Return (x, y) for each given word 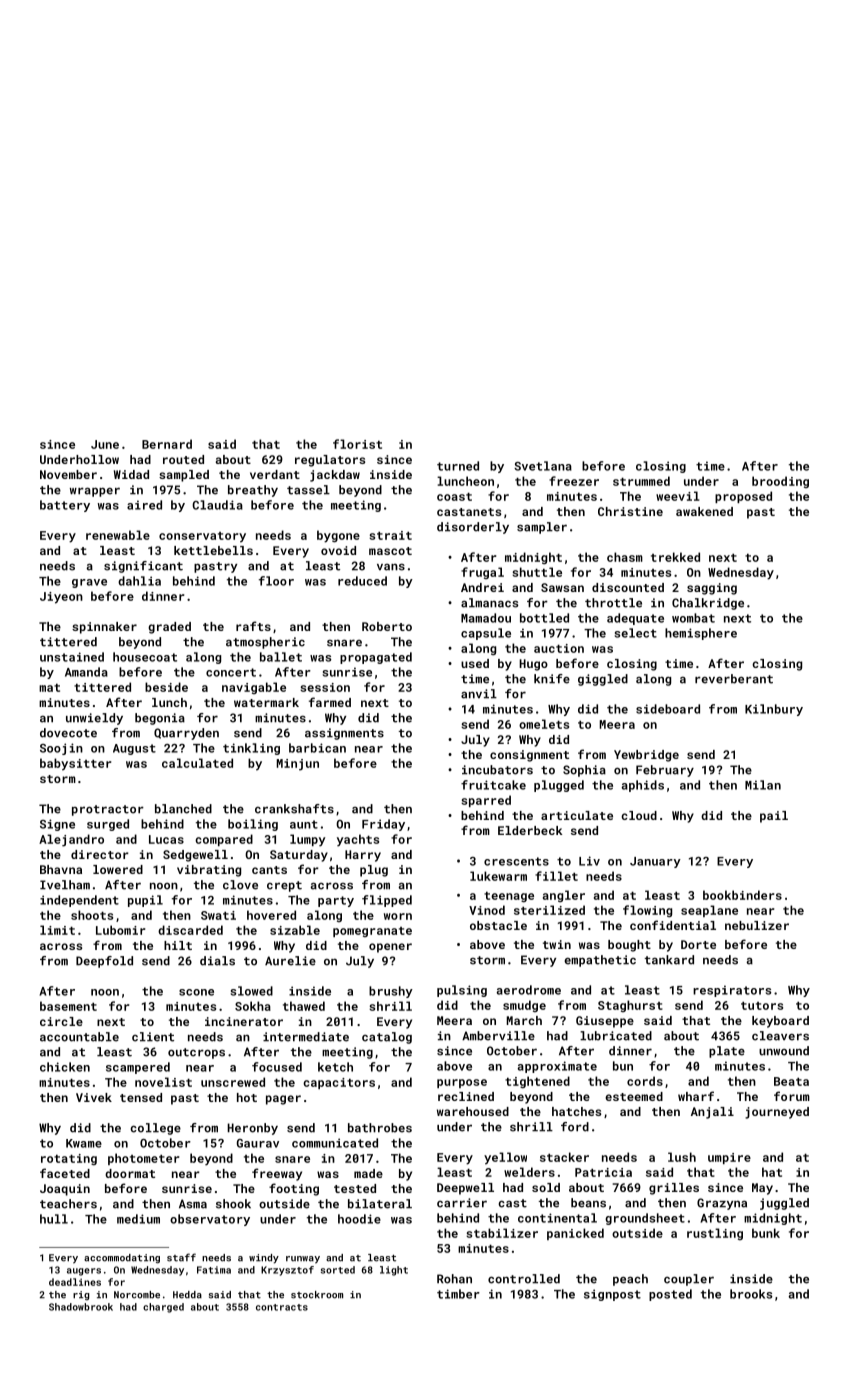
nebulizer (757, 925)
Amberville (498, 1036)
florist (357, 444)
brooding (780, 482)
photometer (143, 1159)
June (105, 444)
